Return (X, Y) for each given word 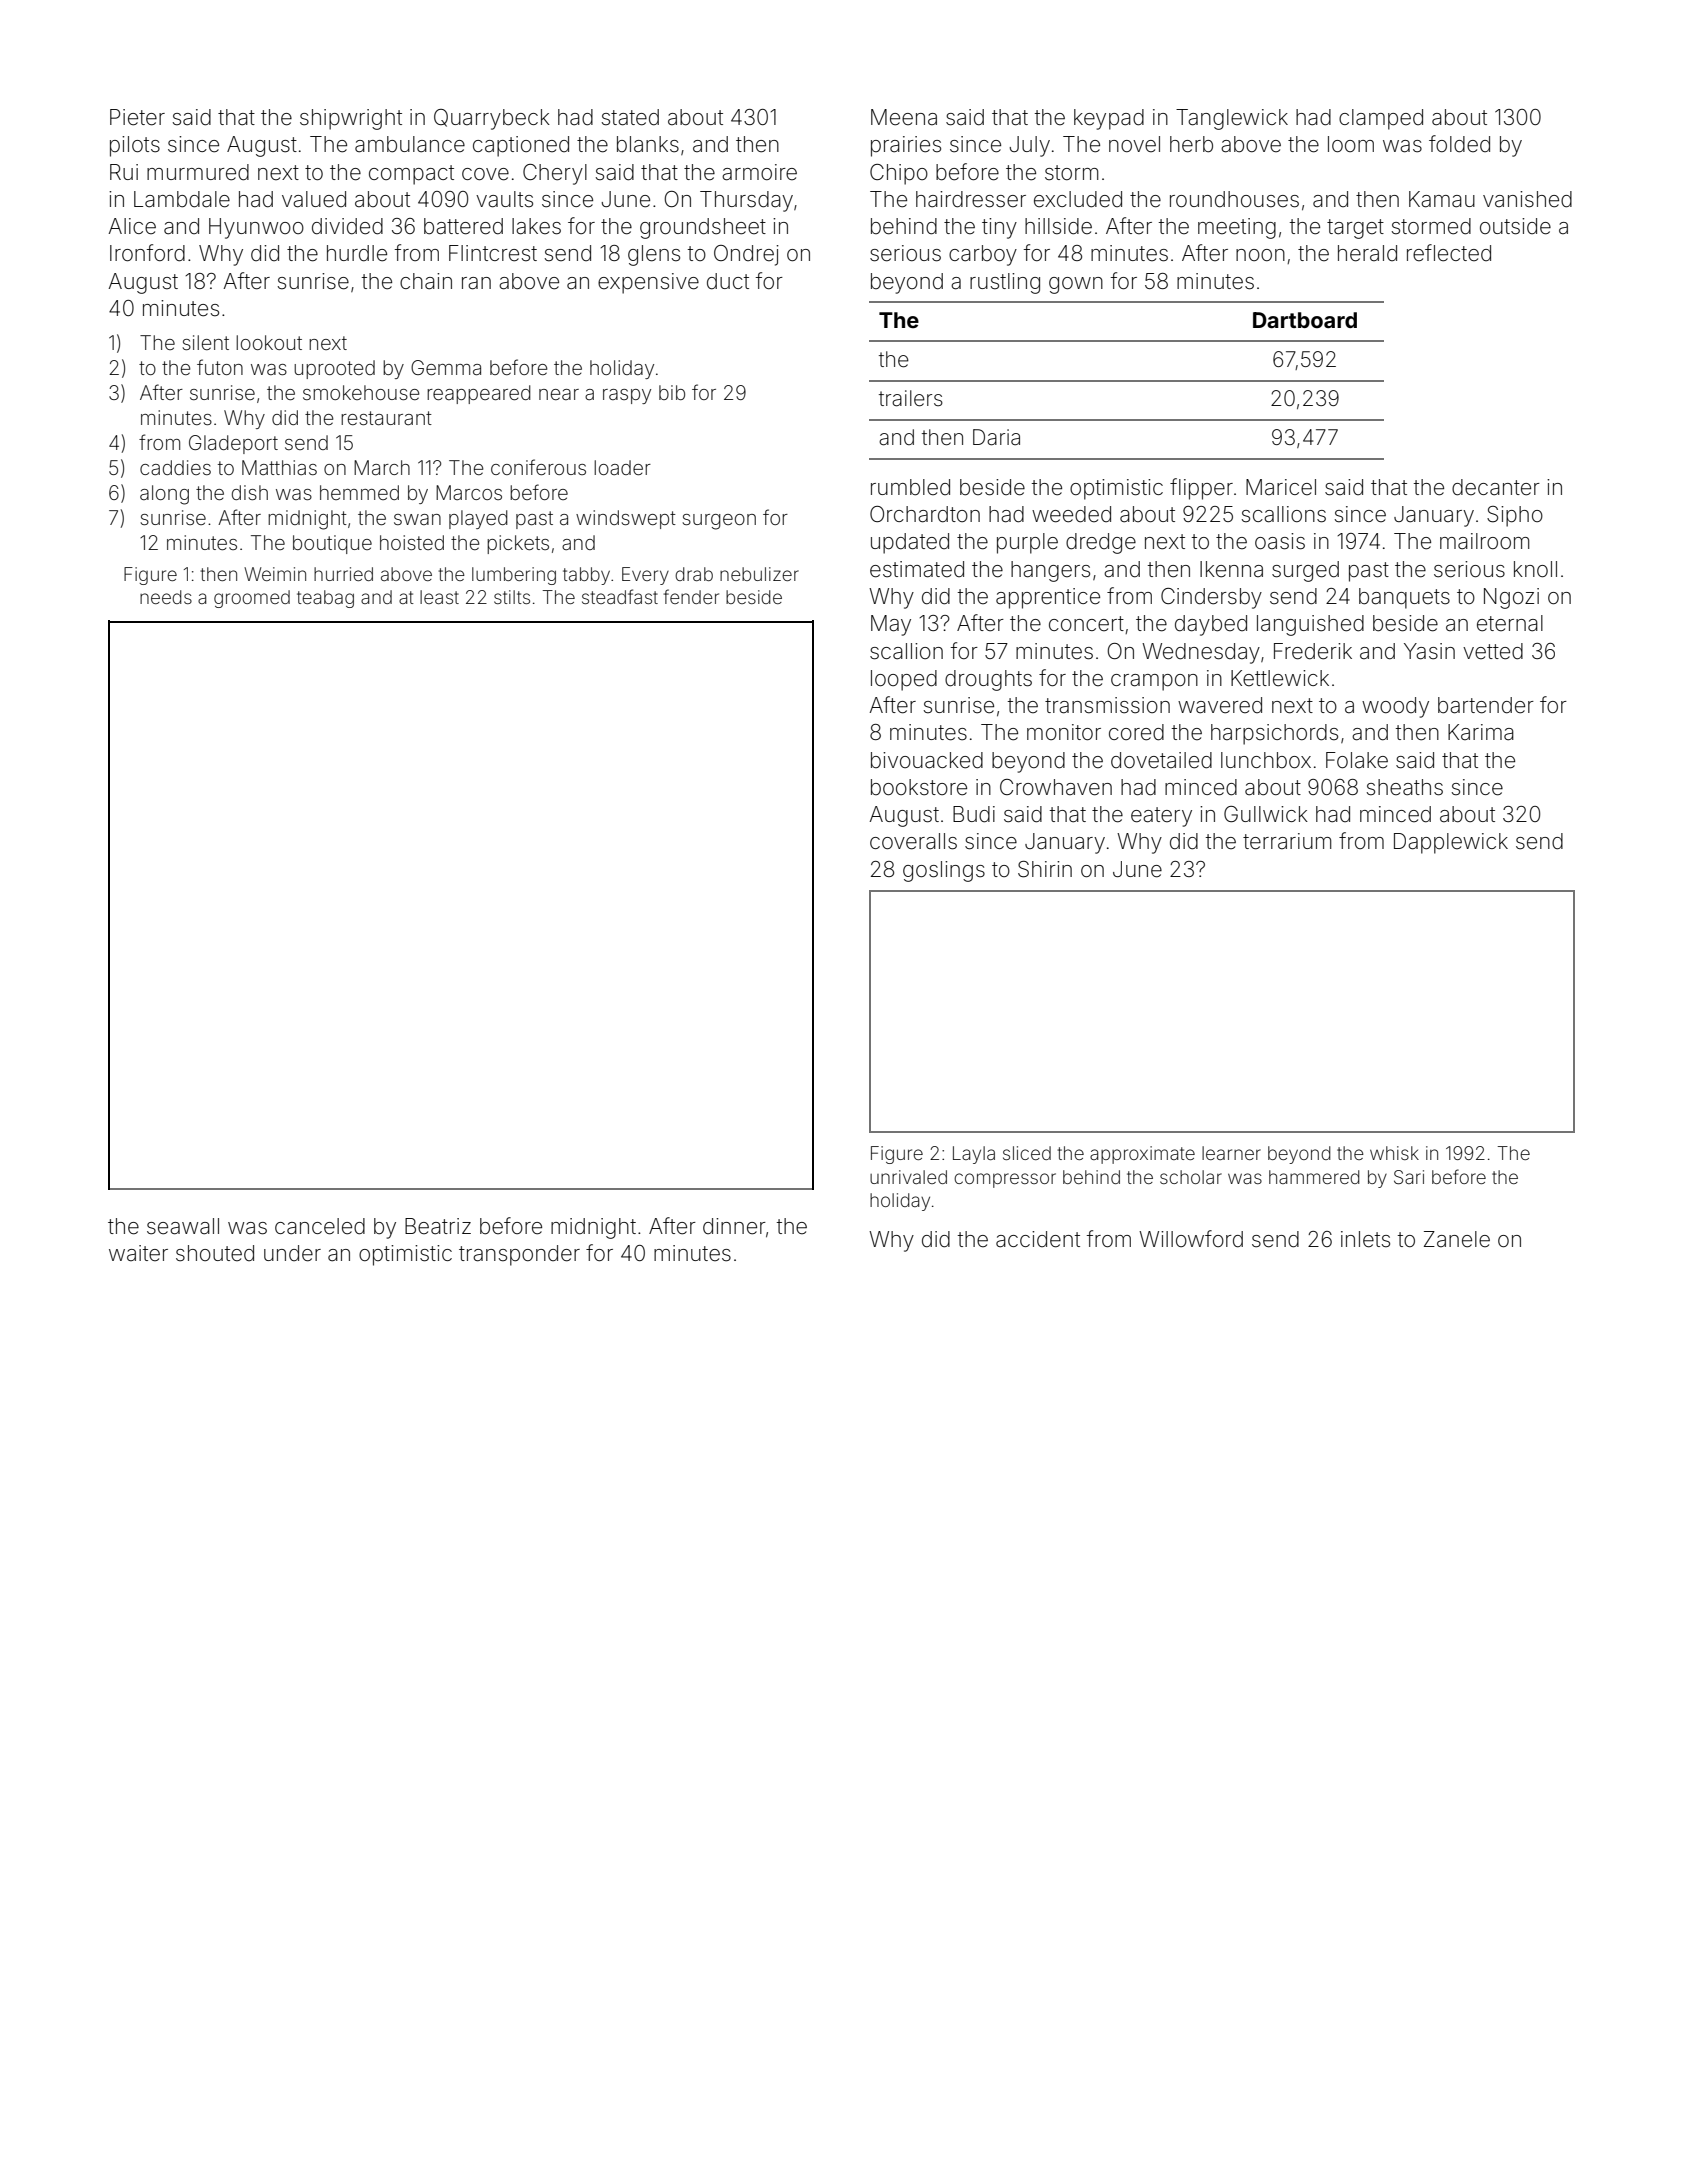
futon (220, 367)
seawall (183, 1226)
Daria (996, 437)
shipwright (351, 119)
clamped (1381, 119)
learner (1231, 1153)
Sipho (1515, 516)
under (292, 1253)
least (439, 597)
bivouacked (927, 760)
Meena (904, 117)
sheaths (1405, 787)
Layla (974, 1155)
